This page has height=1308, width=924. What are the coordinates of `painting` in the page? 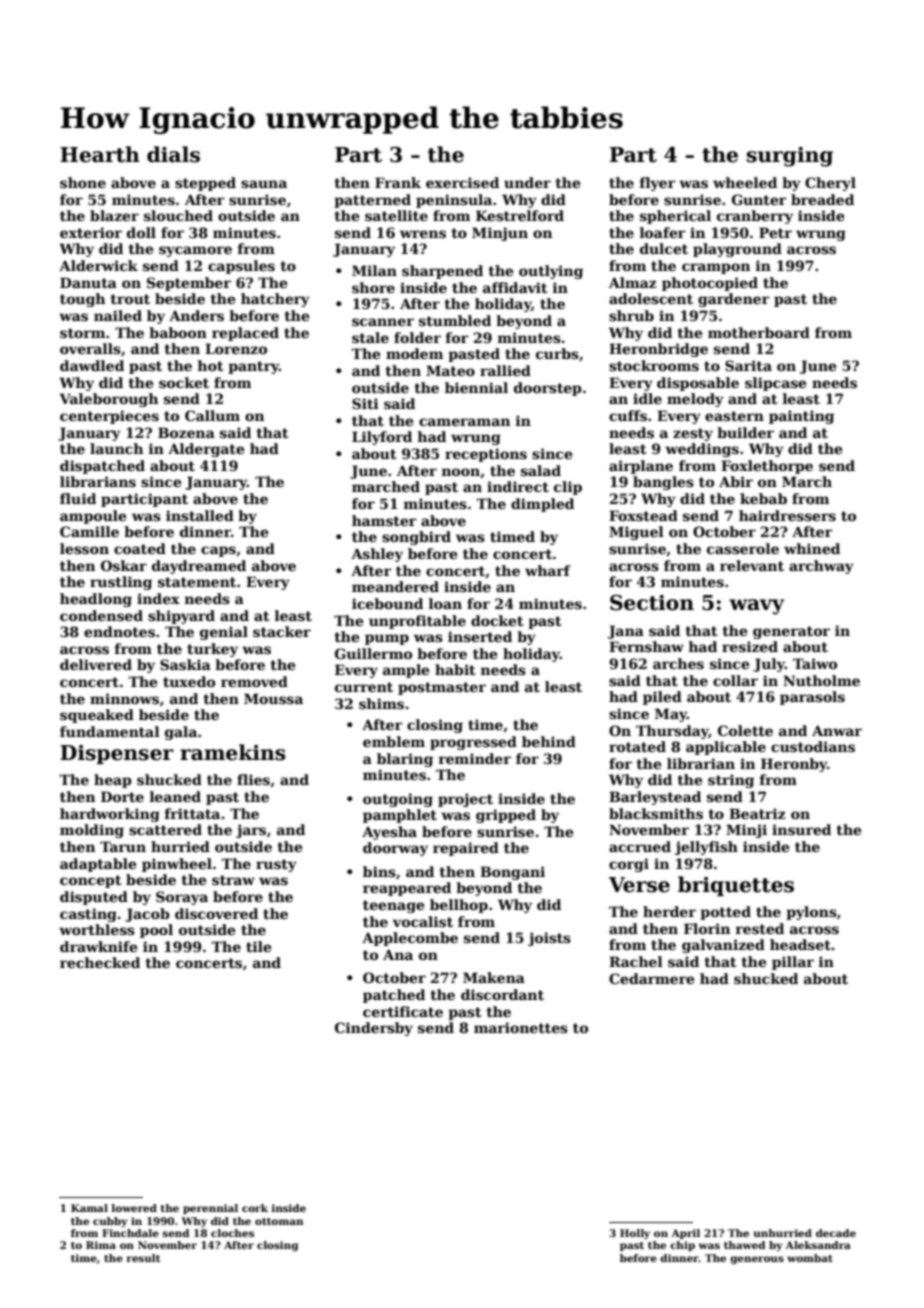 It's located at (801, 417).
